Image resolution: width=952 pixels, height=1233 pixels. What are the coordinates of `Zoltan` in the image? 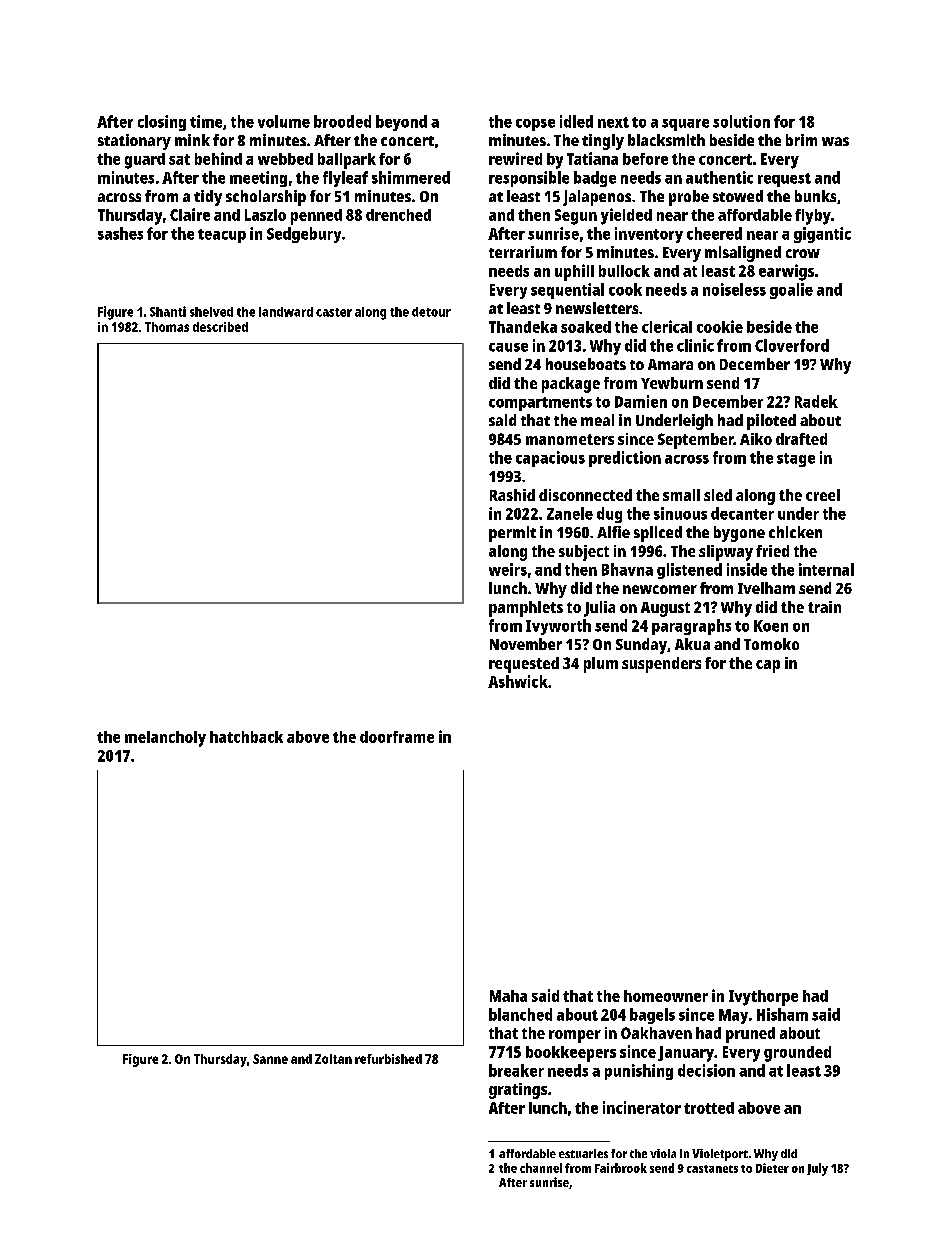 It's located at (333, 1059).
